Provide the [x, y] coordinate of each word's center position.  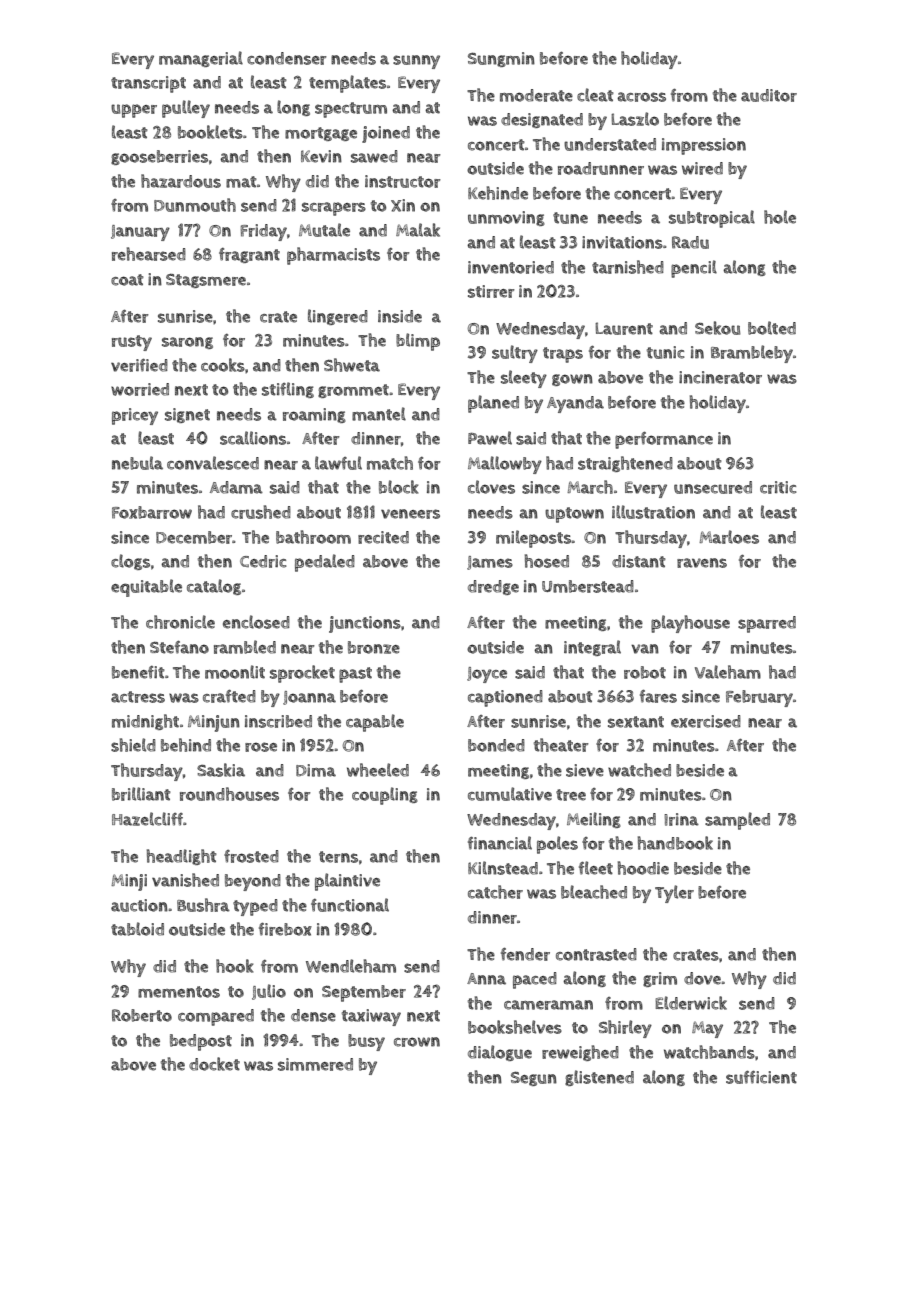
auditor [769, 95]
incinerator [720, 377]
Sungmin [501, 59]
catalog [214, 587]
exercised [706, 721]
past [355, 675]
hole [780, 217]
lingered [338, 317]
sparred [767, 624]
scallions [253, 438]
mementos [179, 992]
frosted [251, 856]
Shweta [352, 365]
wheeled [378, 770]
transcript [148, 84]
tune [570, 218]
